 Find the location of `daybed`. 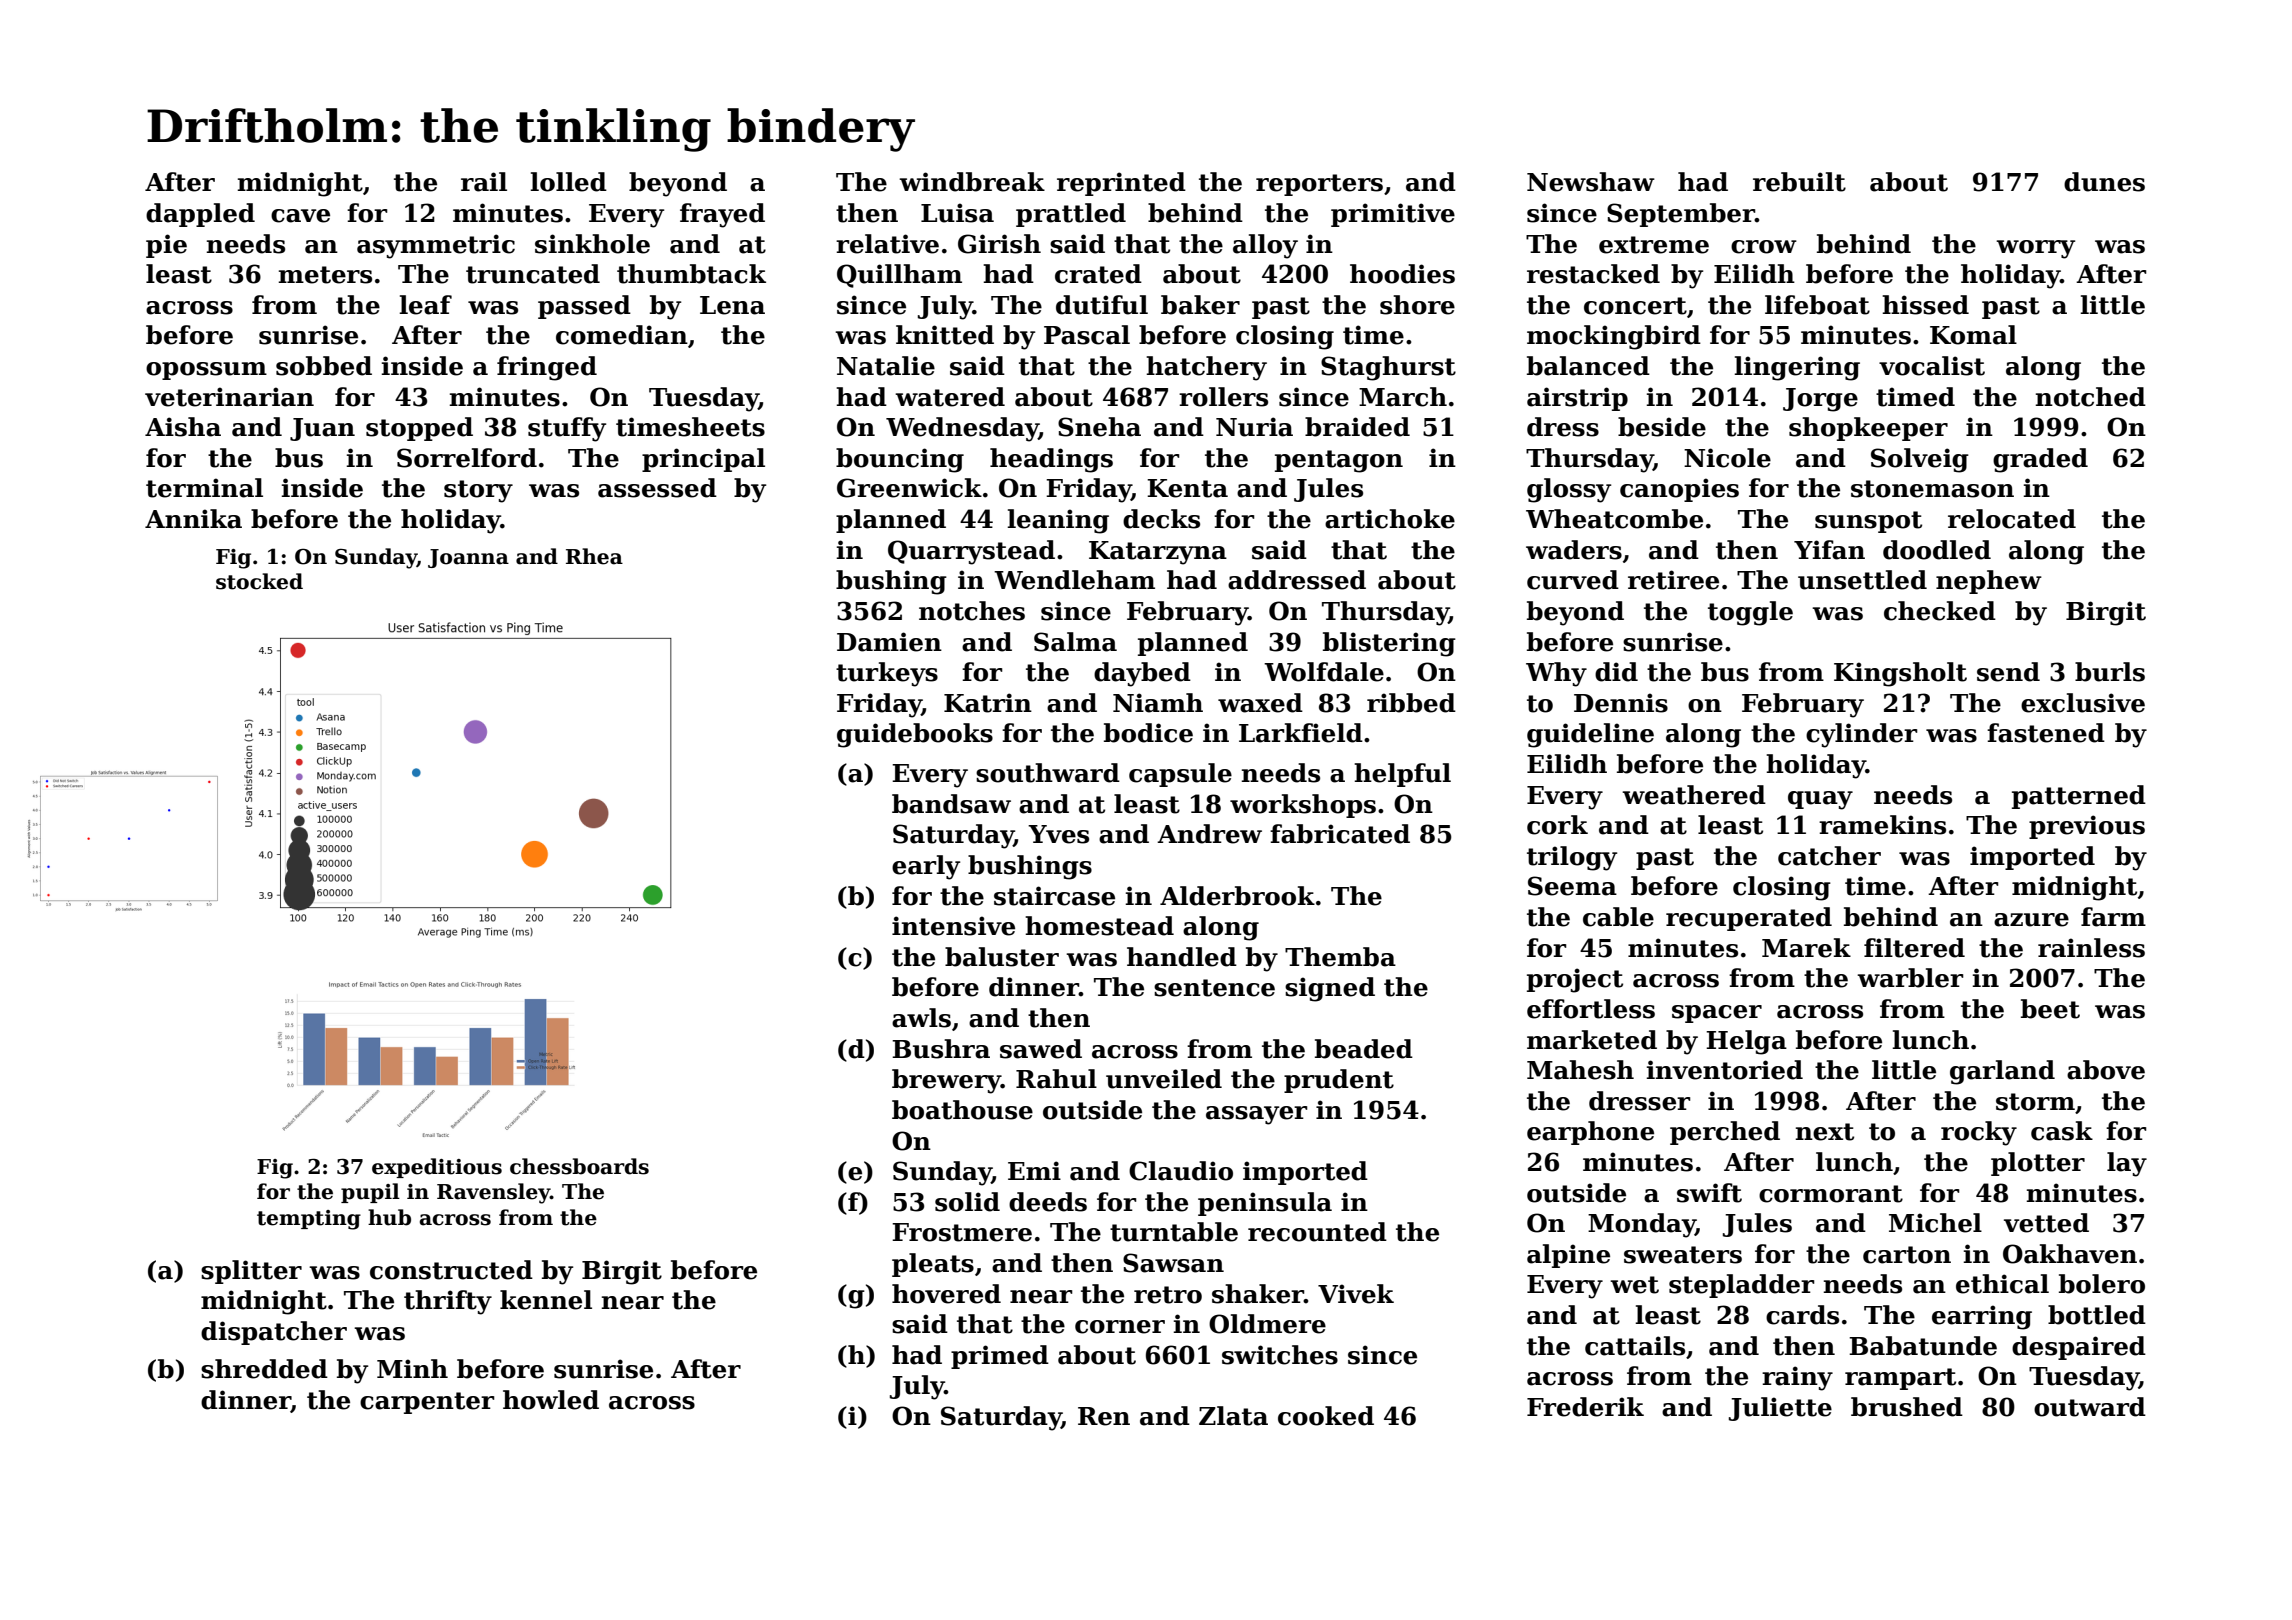

daybed is located at coordinates (1142, 674).
